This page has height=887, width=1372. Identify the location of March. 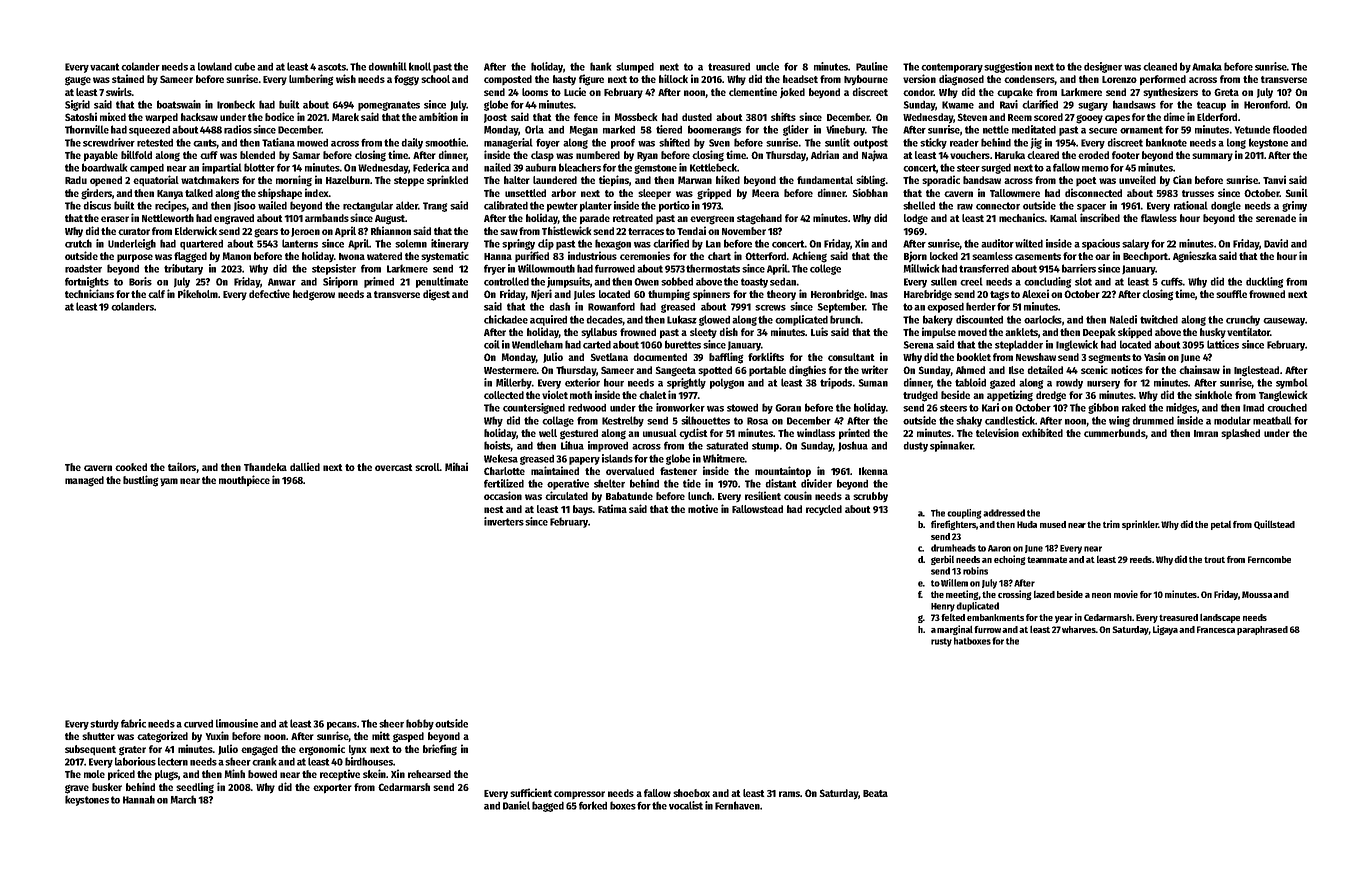
(183, 799).
